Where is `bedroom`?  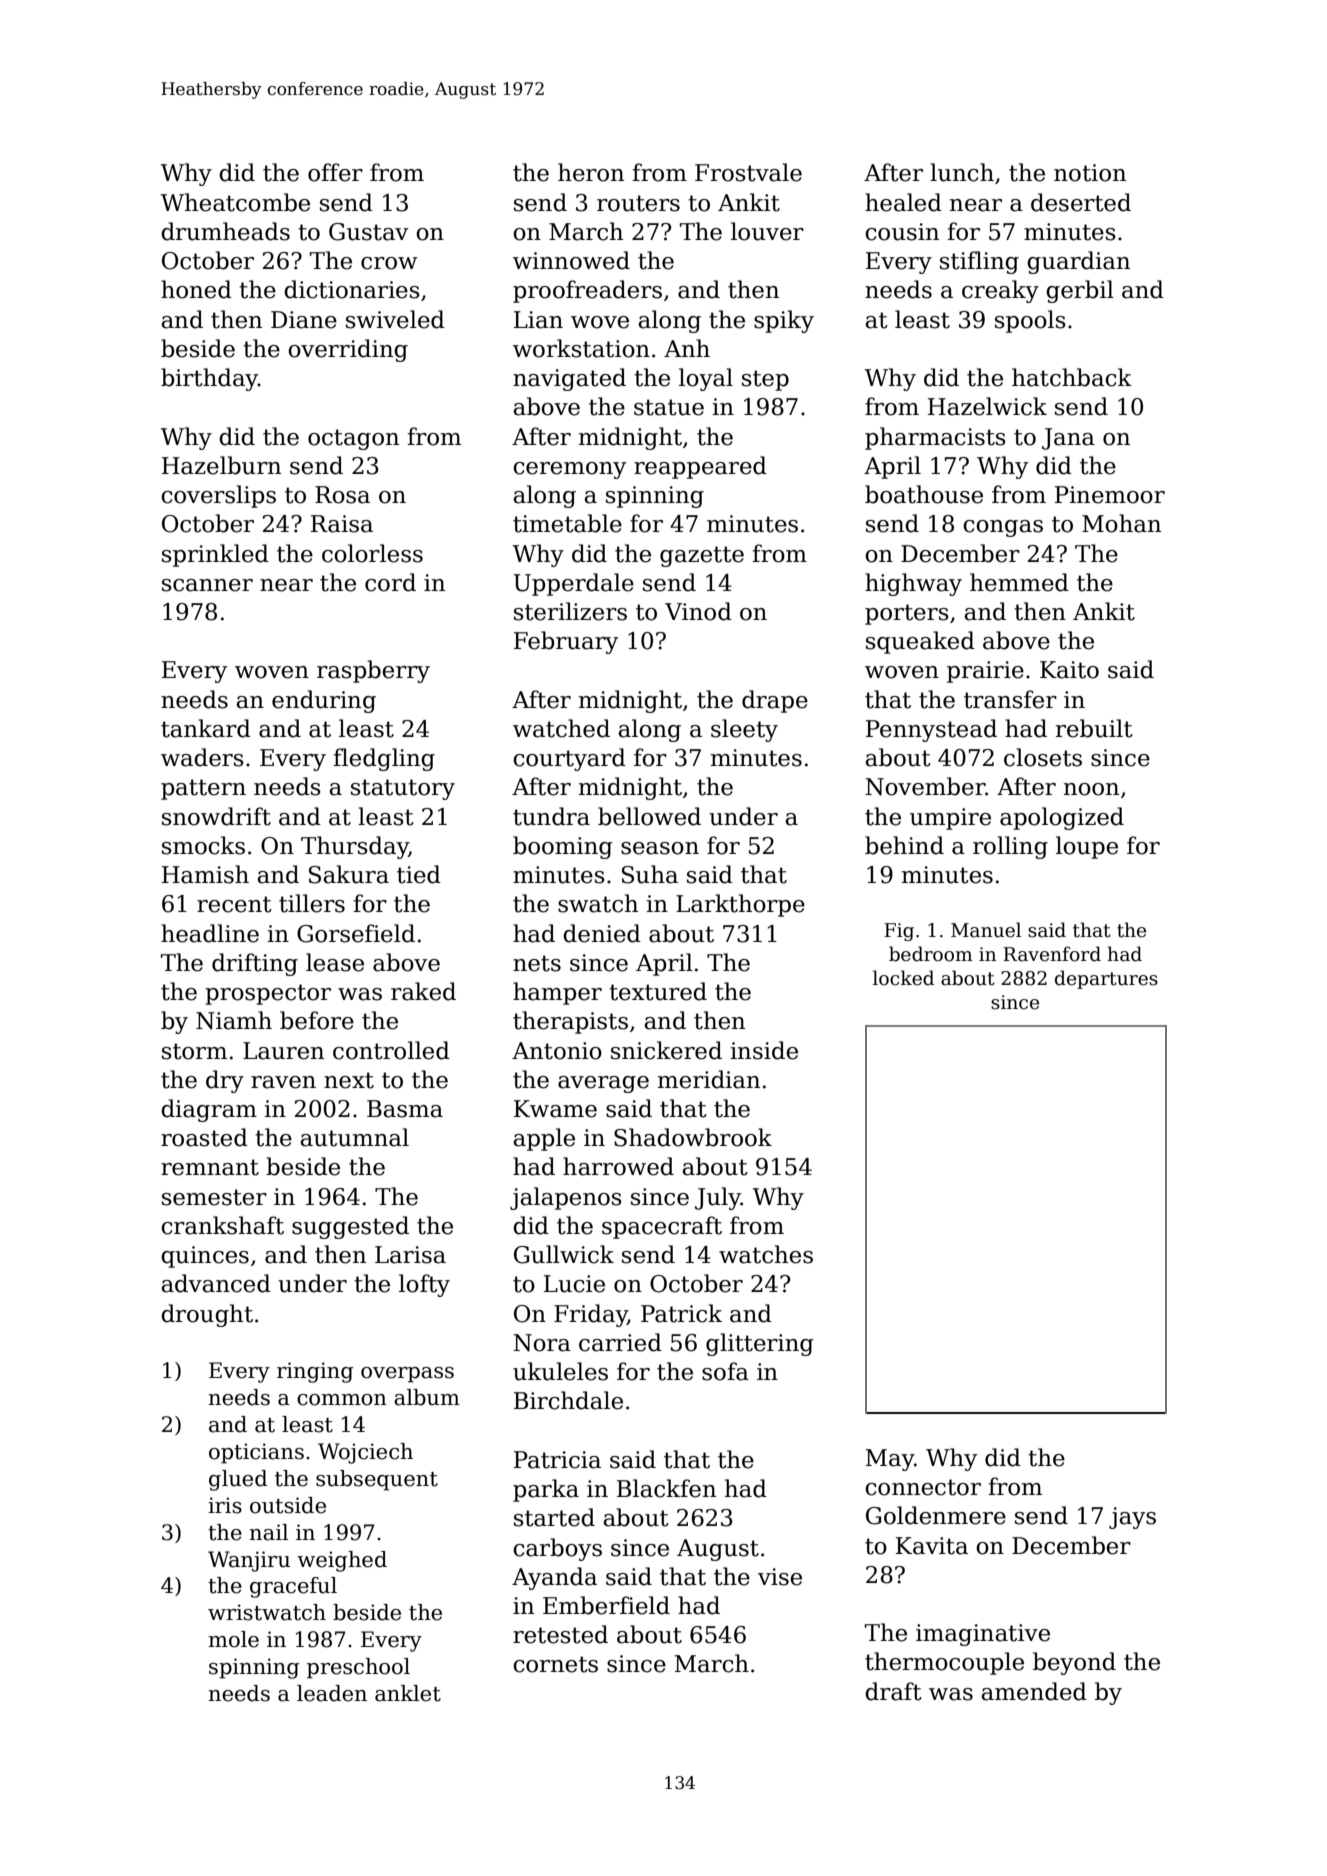 bedroom is located at coordinates (931, 954).
